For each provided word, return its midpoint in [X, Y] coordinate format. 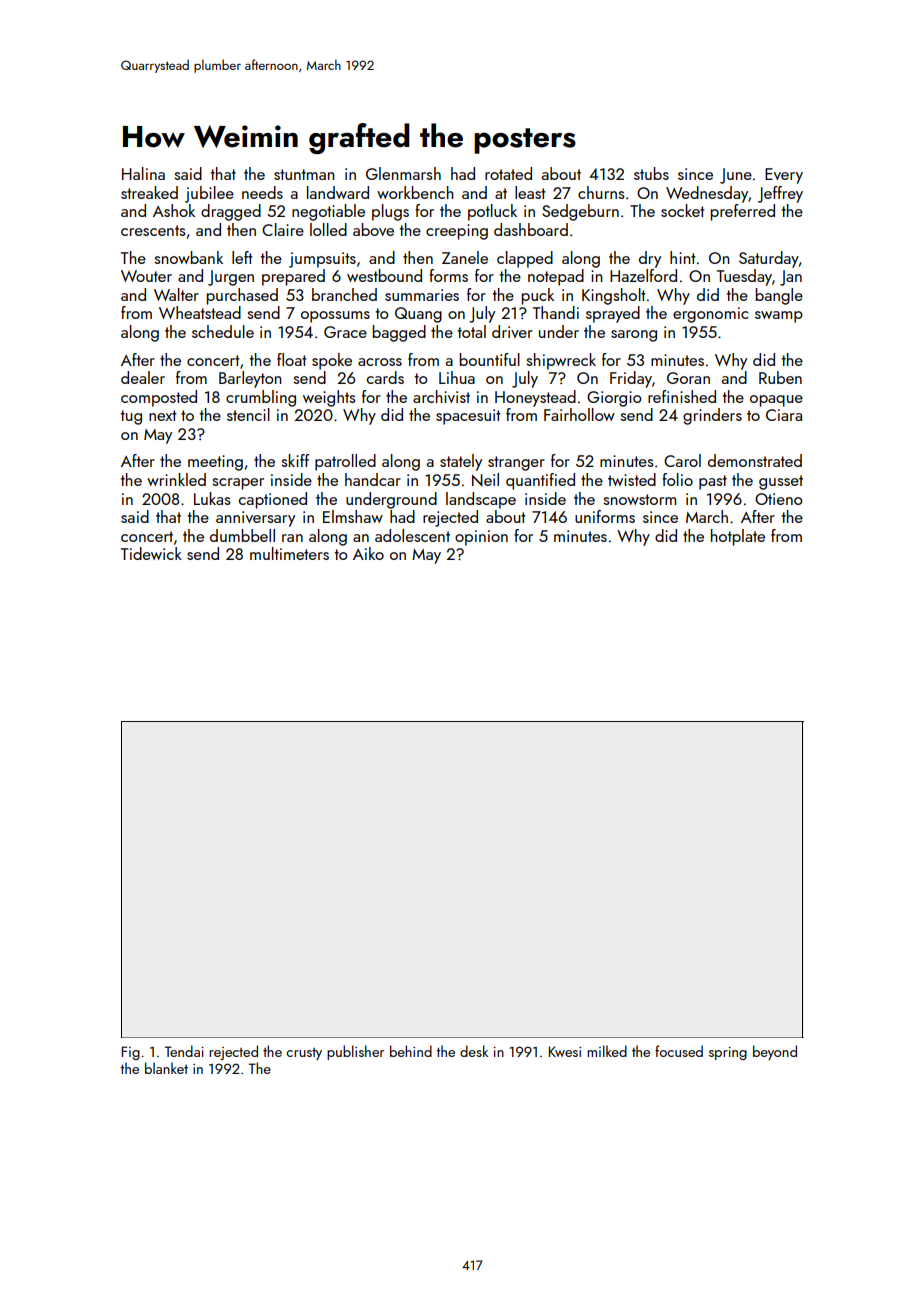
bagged [399, 333]
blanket [166, 1068]
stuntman [304, 174]
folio [677, 479]
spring [728, 1053]
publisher [355, 1052]
